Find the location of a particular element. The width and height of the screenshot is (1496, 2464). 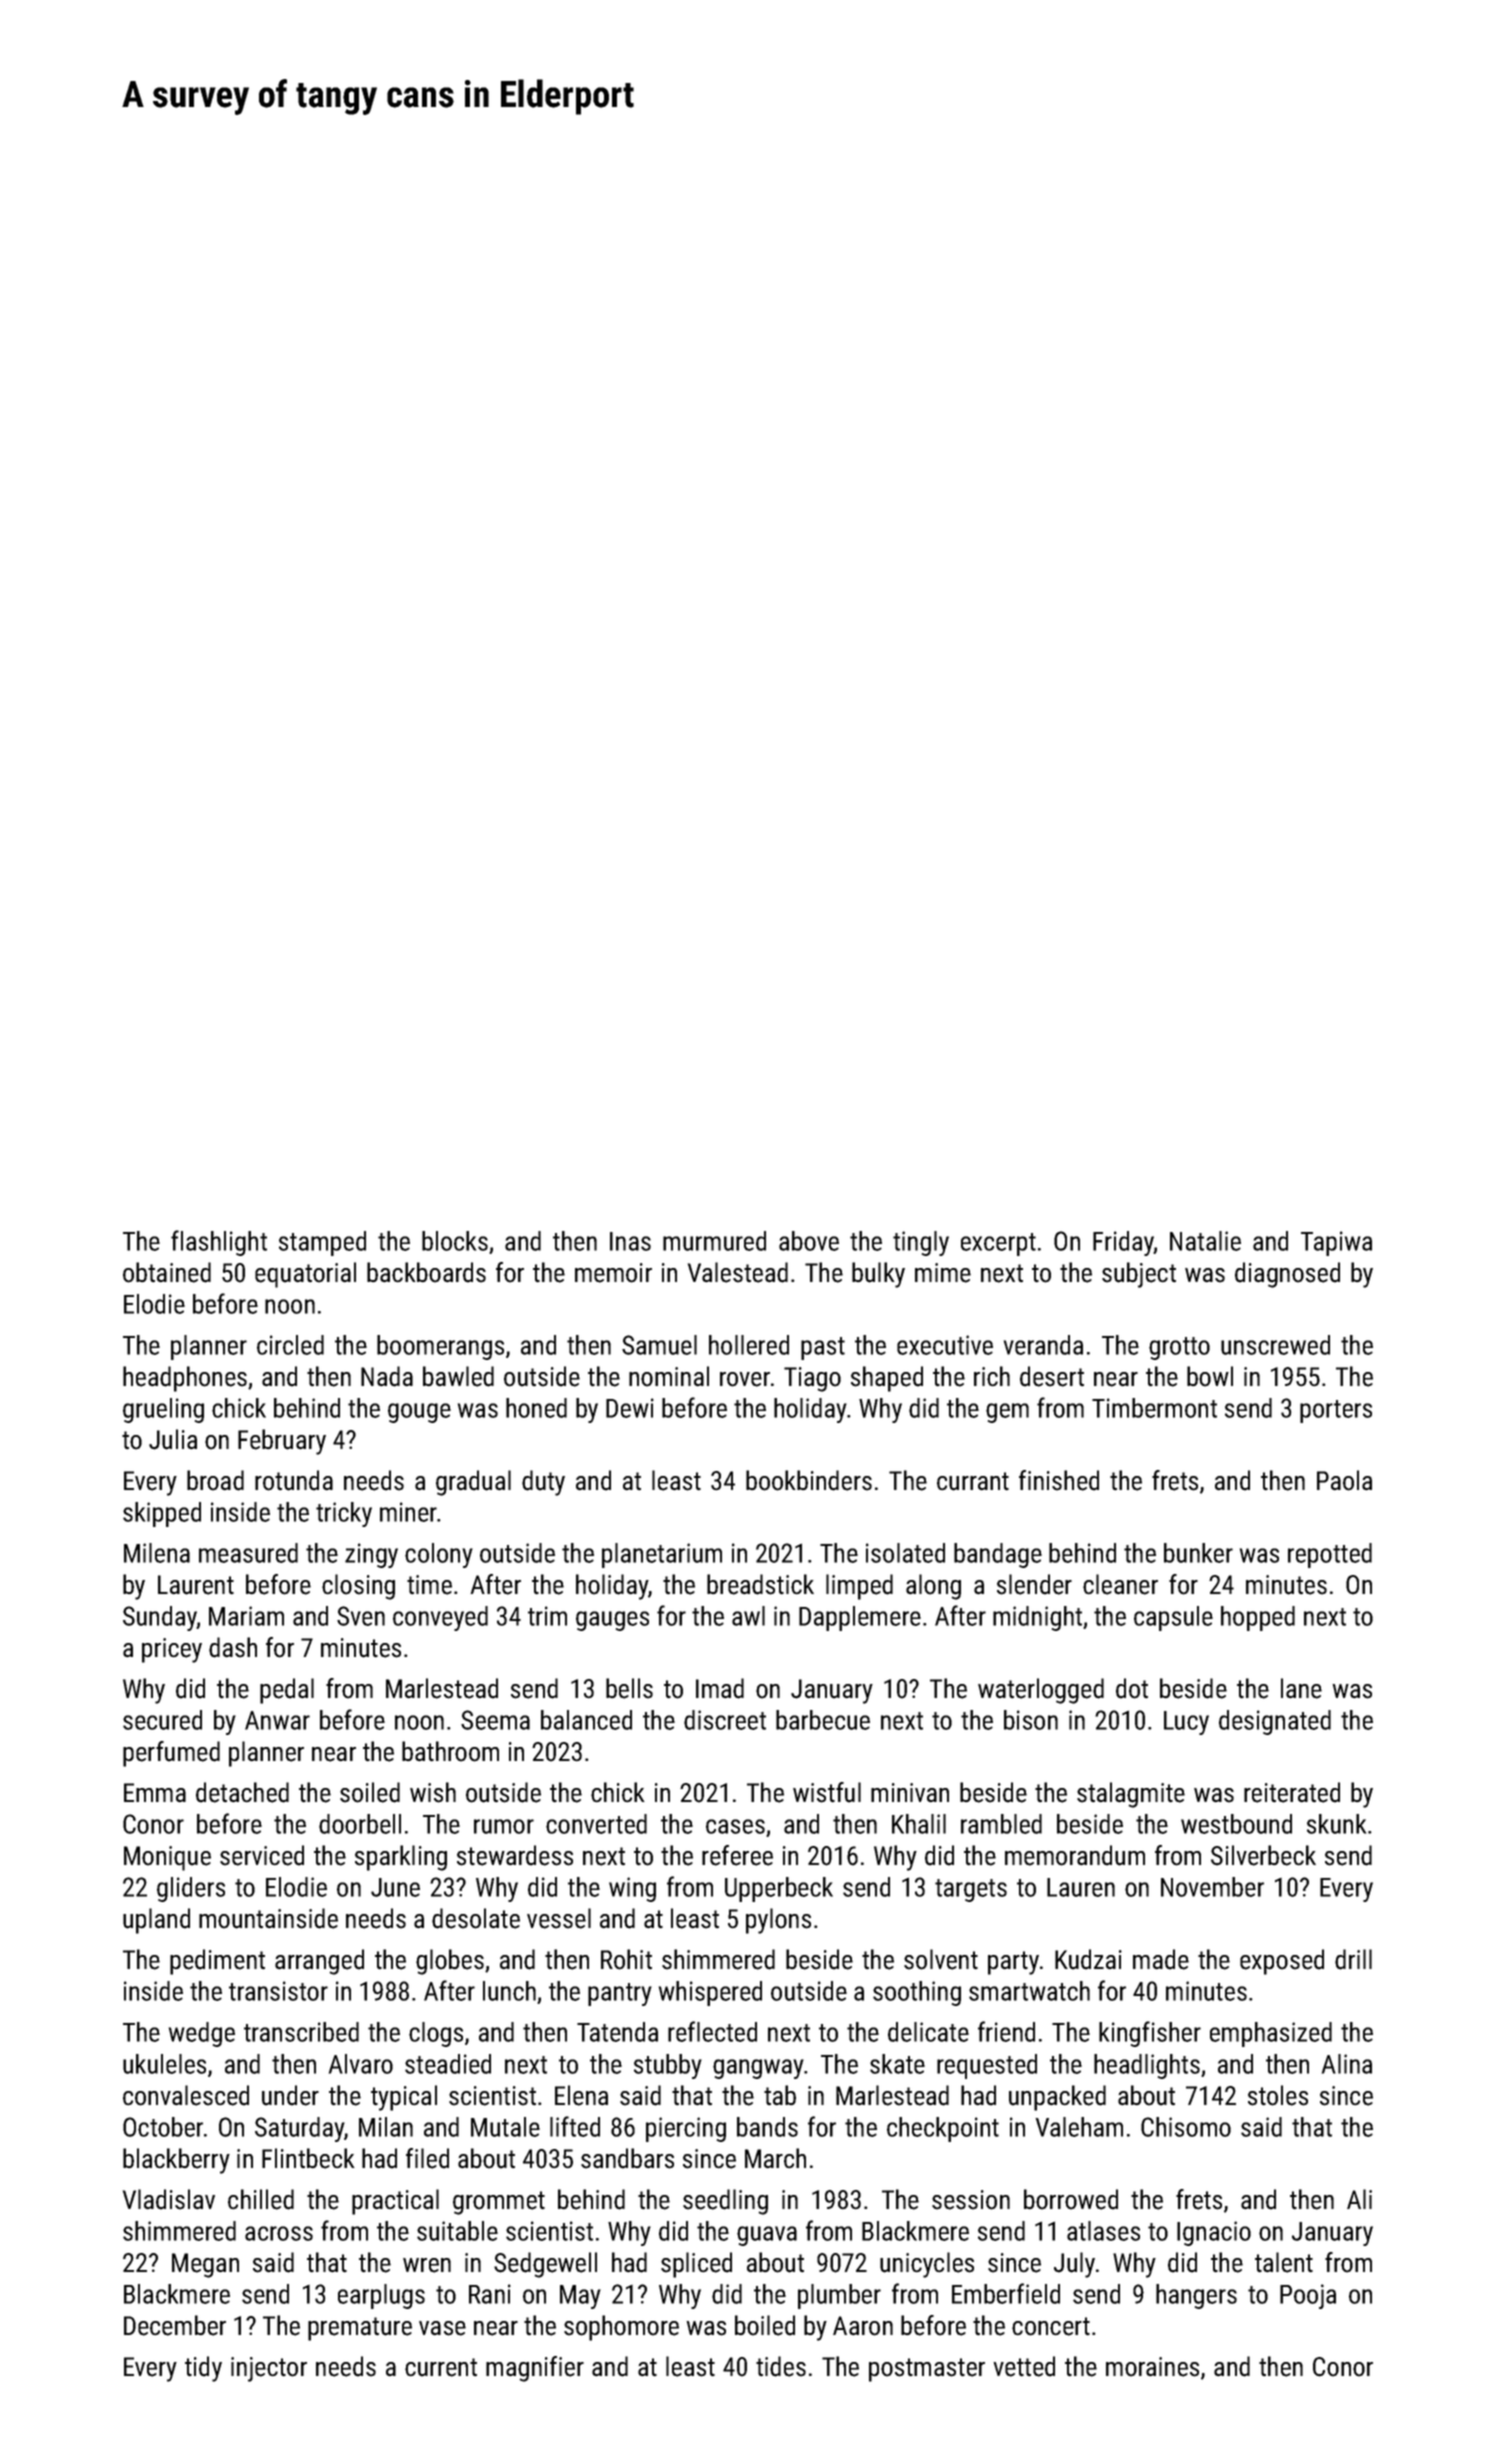

rumor is located at coordinates (504, 1826).
